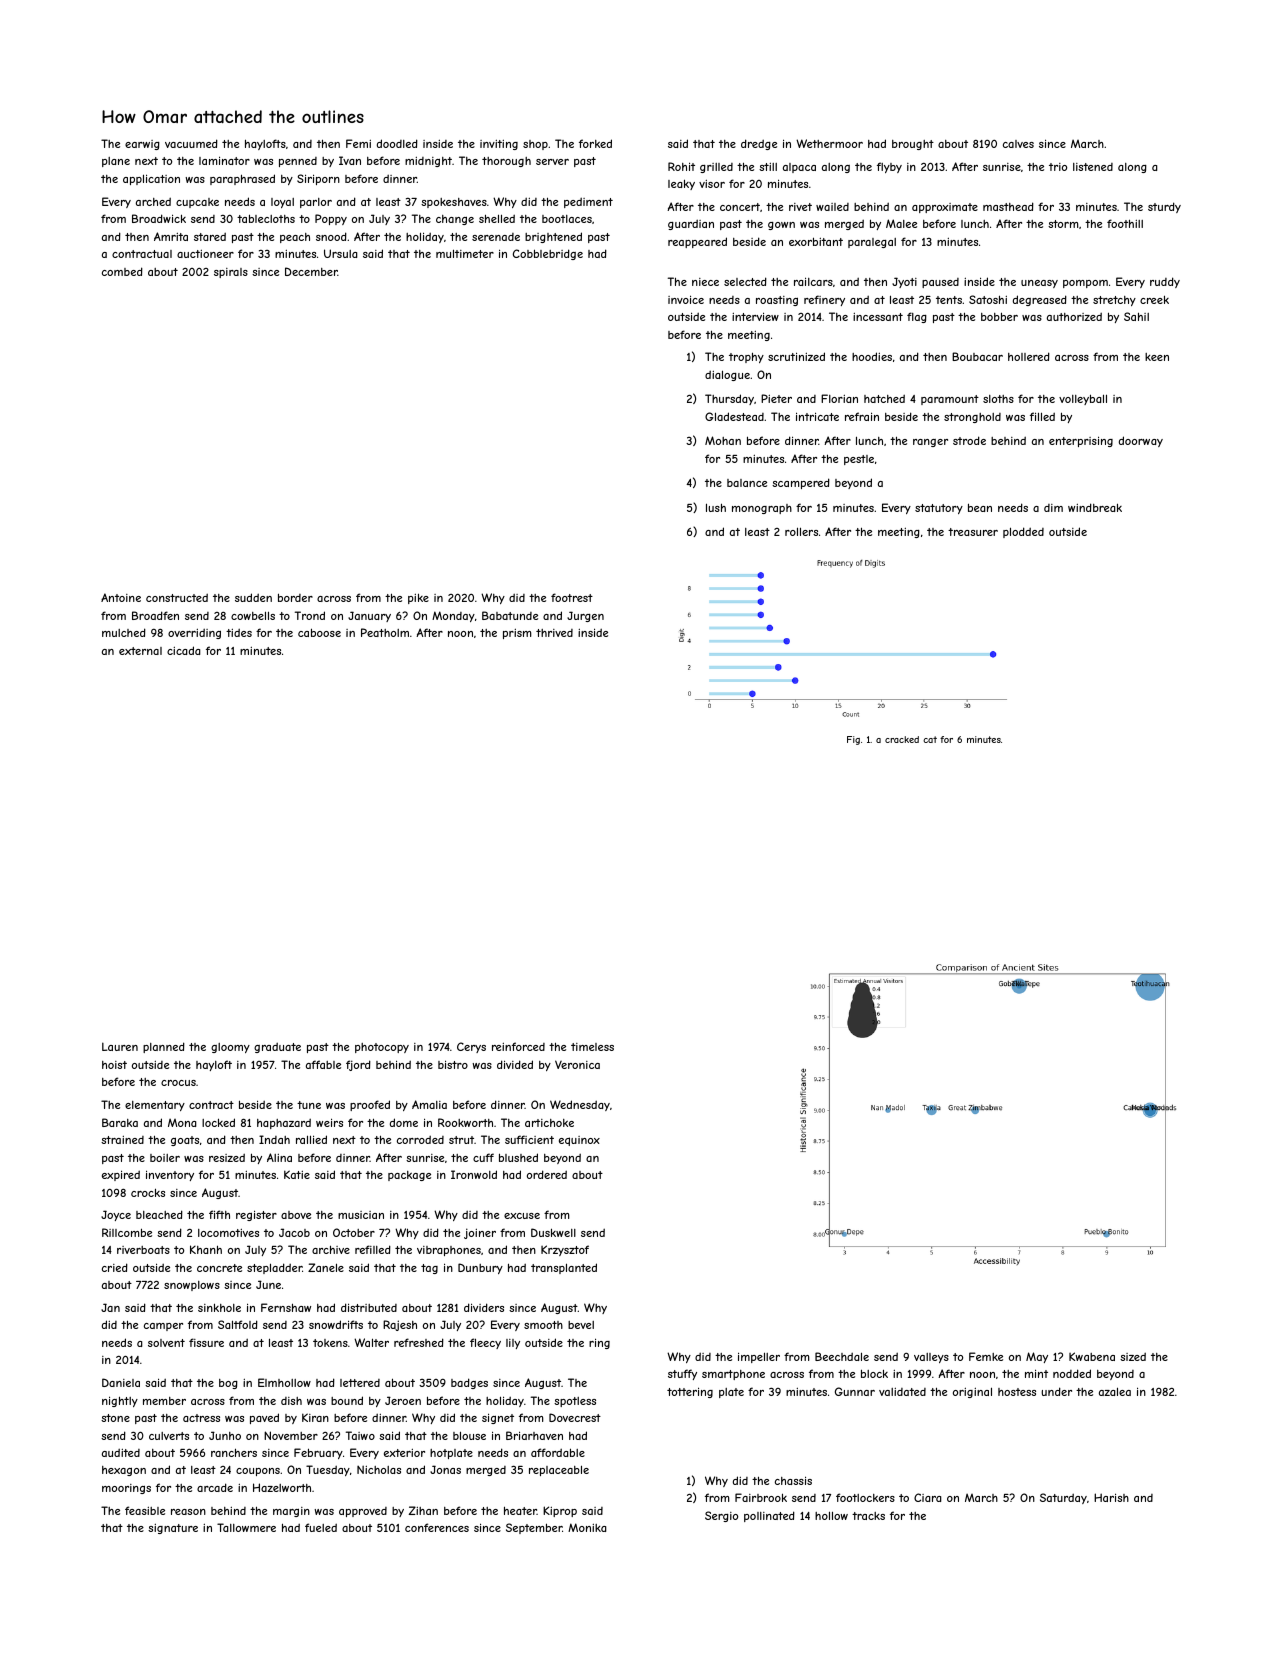 The image size is (1283, 1660). Describe the element at coordinates (1017, 1392) in the page. I see `hostess` at that location.
